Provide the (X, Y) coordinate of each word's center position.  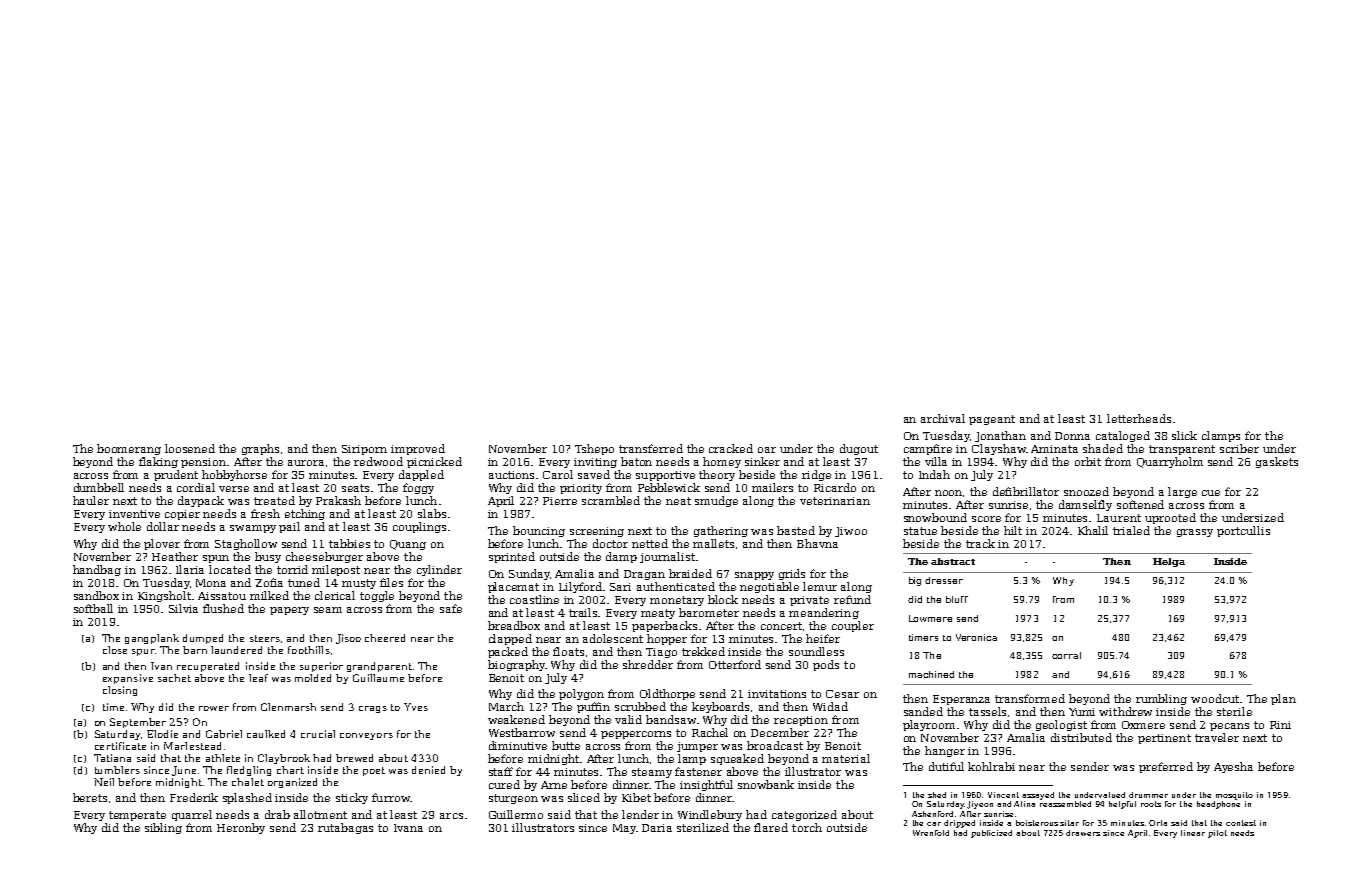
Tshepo (594, 449)
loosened (190, 448)
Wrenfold (931, 833)
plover (162, 544)
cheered (385, 638)
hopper (667, 639)
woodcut (1215, 698)
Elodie (162, 734)
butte (566, 745)
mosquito (1234, 796)
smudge (716, 501)
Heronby (241, 828)
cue (1211, 493)
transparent (1182, 450)
